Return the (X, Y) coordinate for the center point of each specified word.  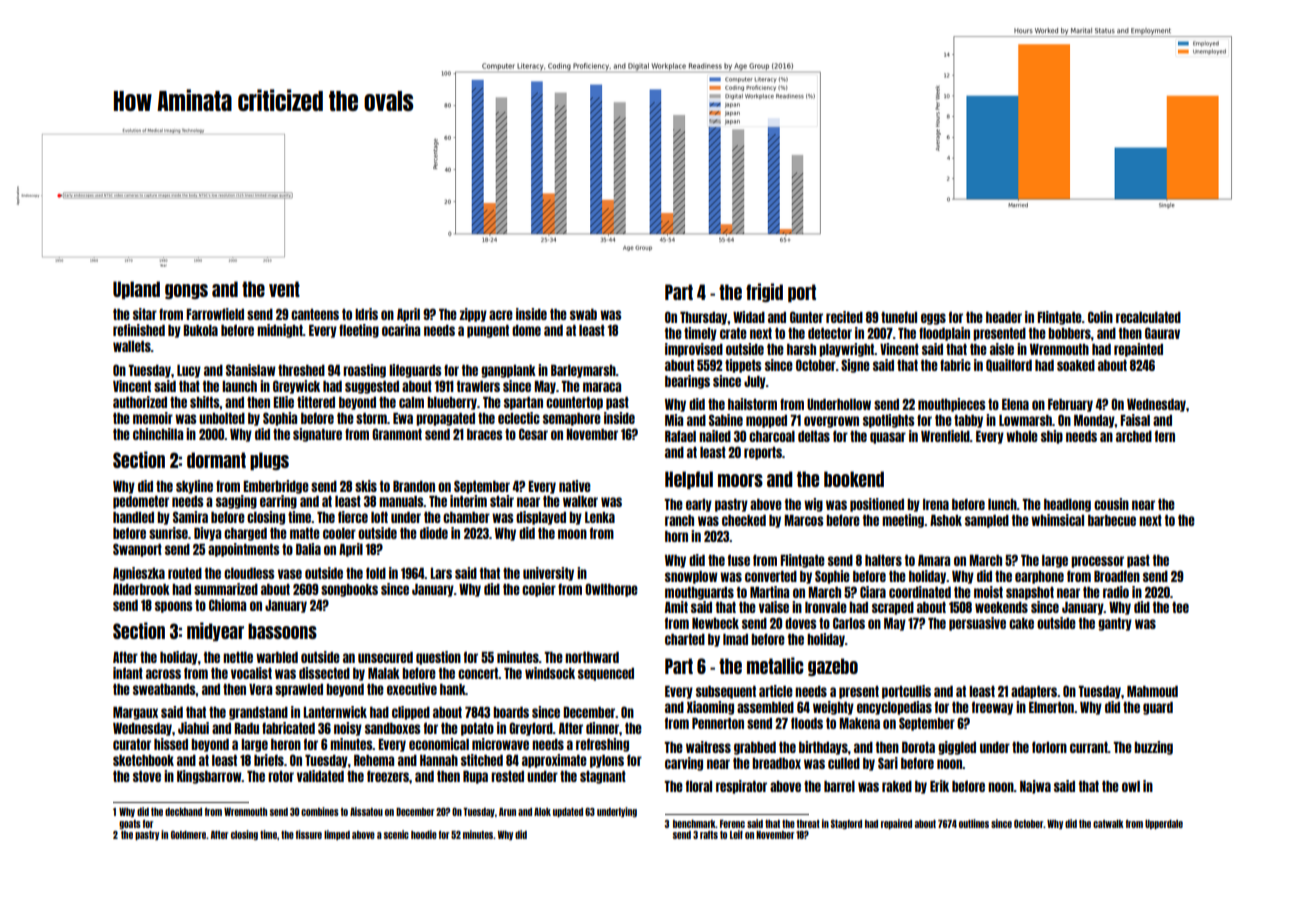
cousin (1111, 504)
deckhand (183, 812)
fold (376, 573)
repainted (1138, 350)
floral (699, 786)
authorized (140, 402)
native (575, 486)
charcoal (772, 436)
